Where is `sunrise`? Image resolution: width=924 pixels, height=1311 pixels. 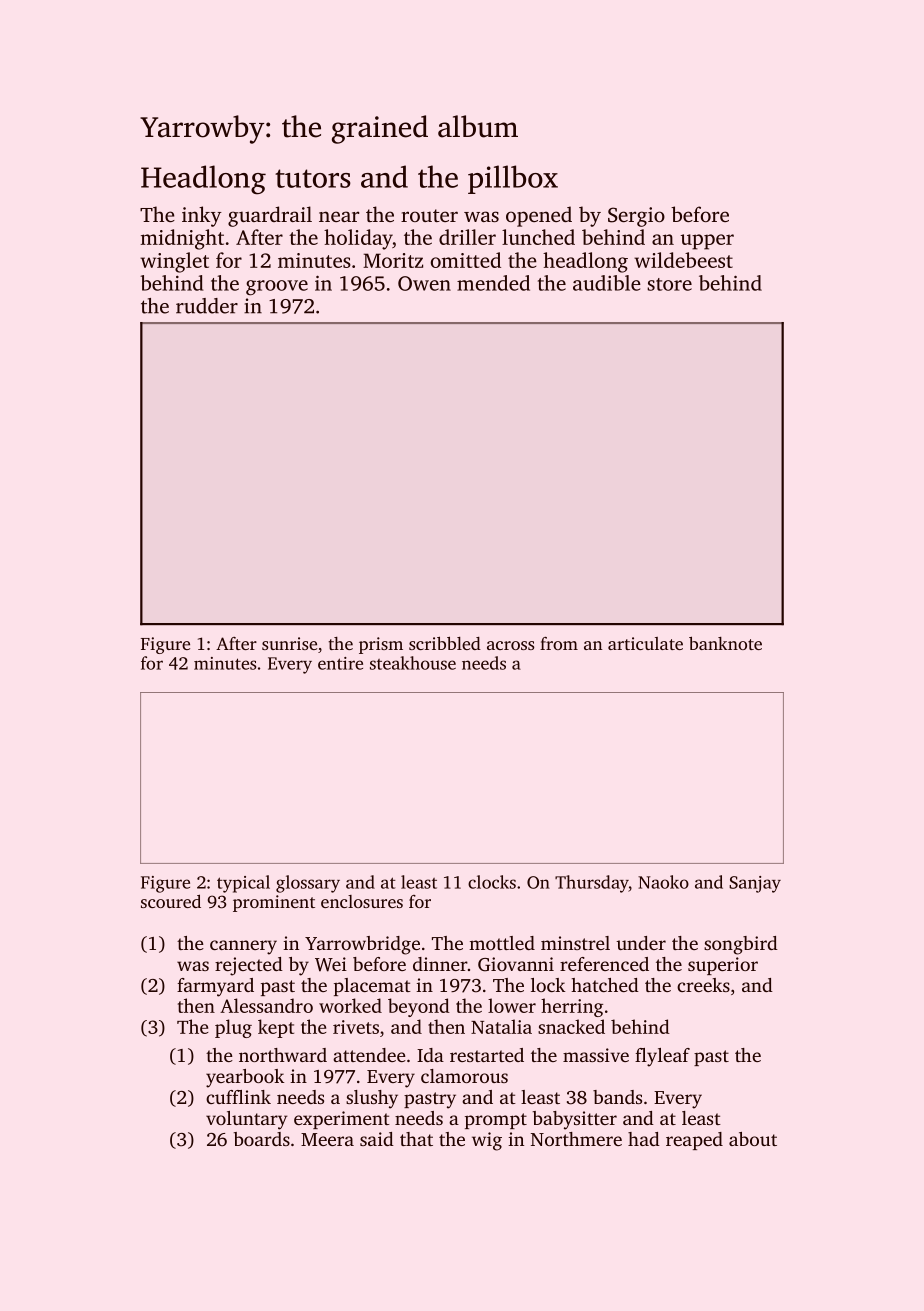
sunrise is located at coordinates (289, 643).
